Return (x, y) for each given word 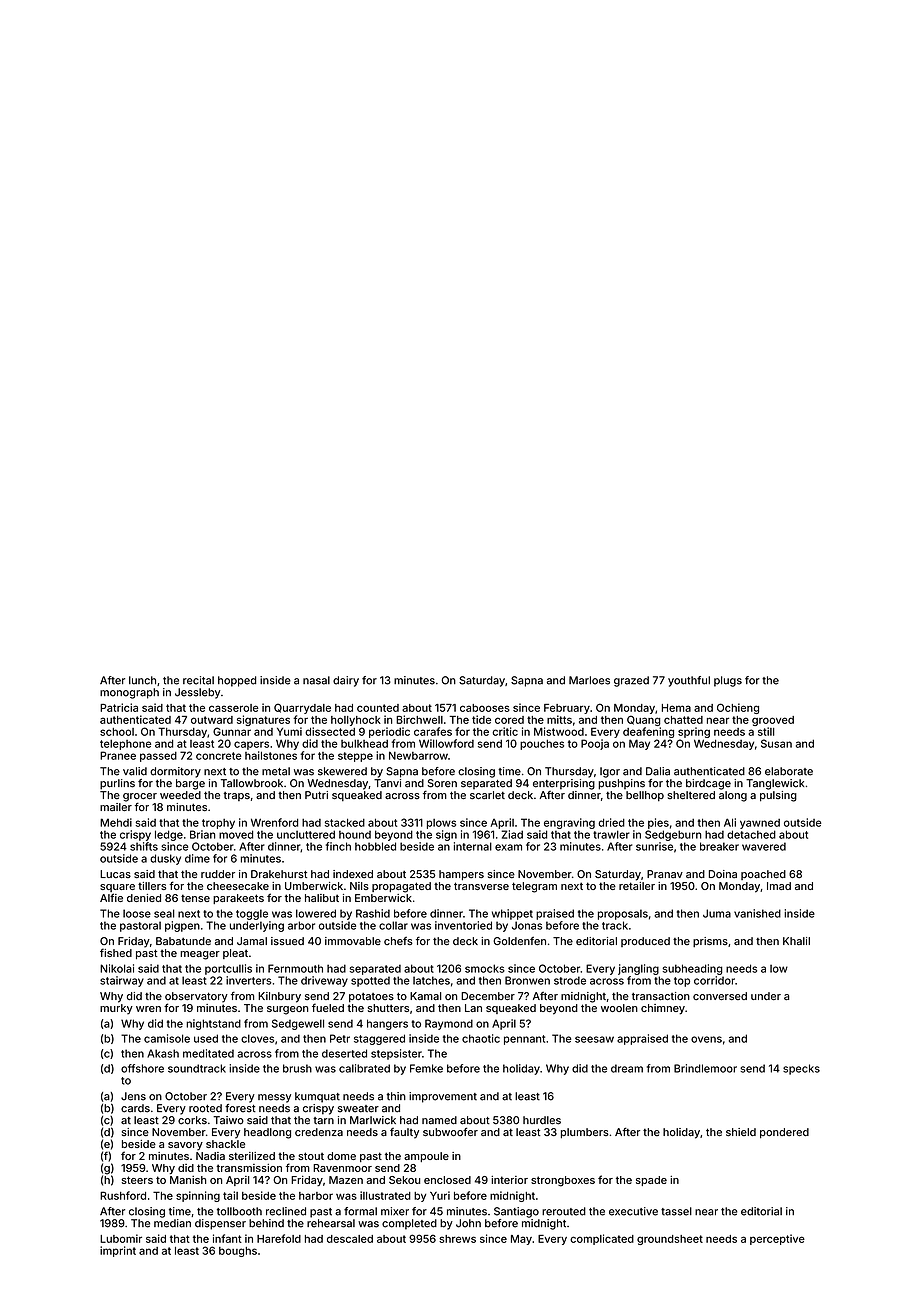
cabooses (485, 708)
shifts (144, 846)
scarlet (487, 795)
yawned (760, 824)
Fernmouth (295, 968)
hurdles (542, 1120)
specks (801, 1069)
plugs (728, 681)
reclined (286, 1211)
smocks (485, 968)
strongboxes (563, 1181)
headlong (267, 1133)
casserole (234, 708)
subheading (692, 969)
